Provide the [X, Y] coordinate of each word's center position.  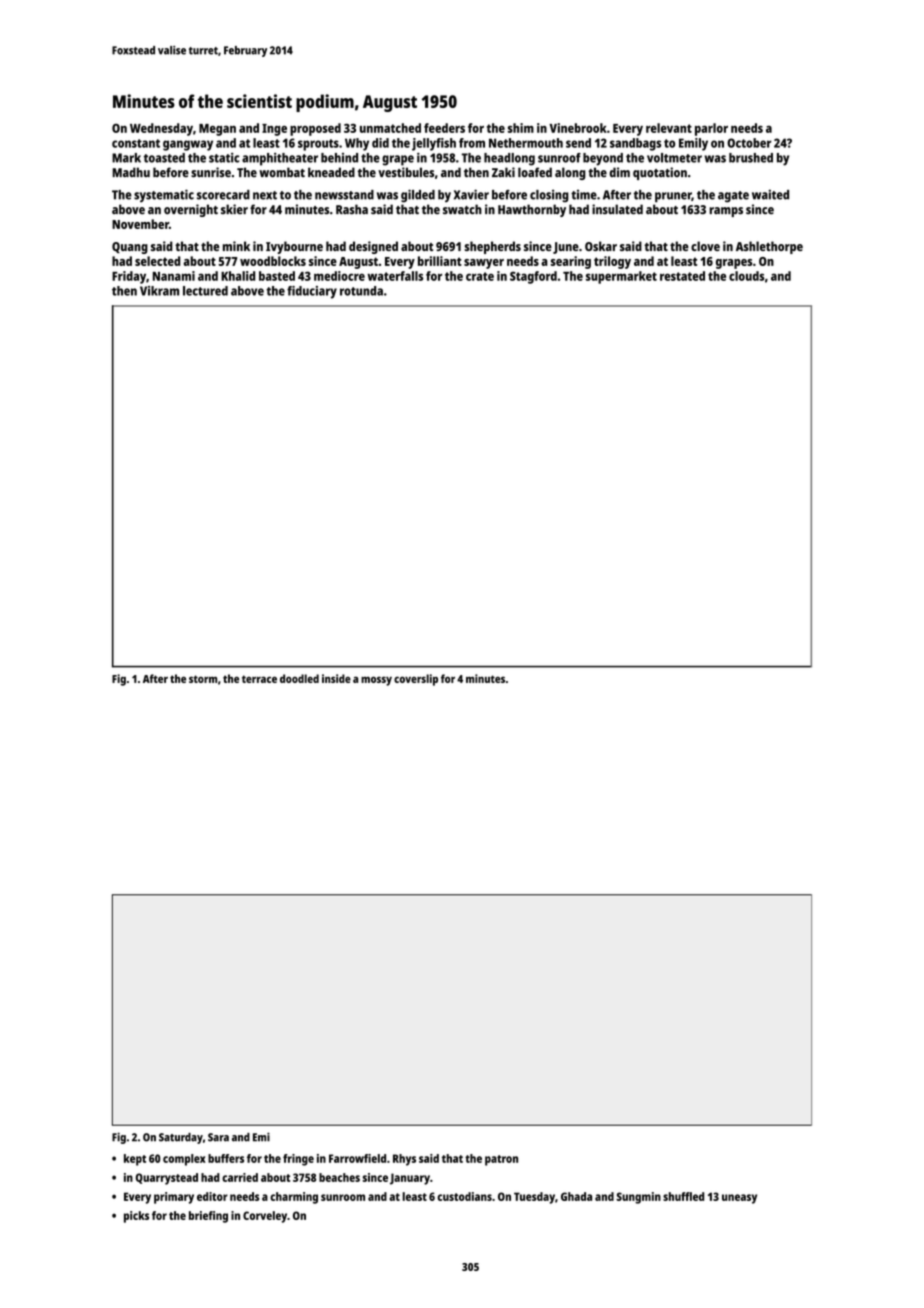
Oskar [601, 246]
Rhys [404, 1160]
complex [184, 1160]
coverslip [416, 680]
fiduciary [312, 292]
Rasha [352, 209]
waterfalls [395, 276]
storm [203, 679]
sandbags [635, 144]
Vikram [159, 291]
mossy [376, 681]
